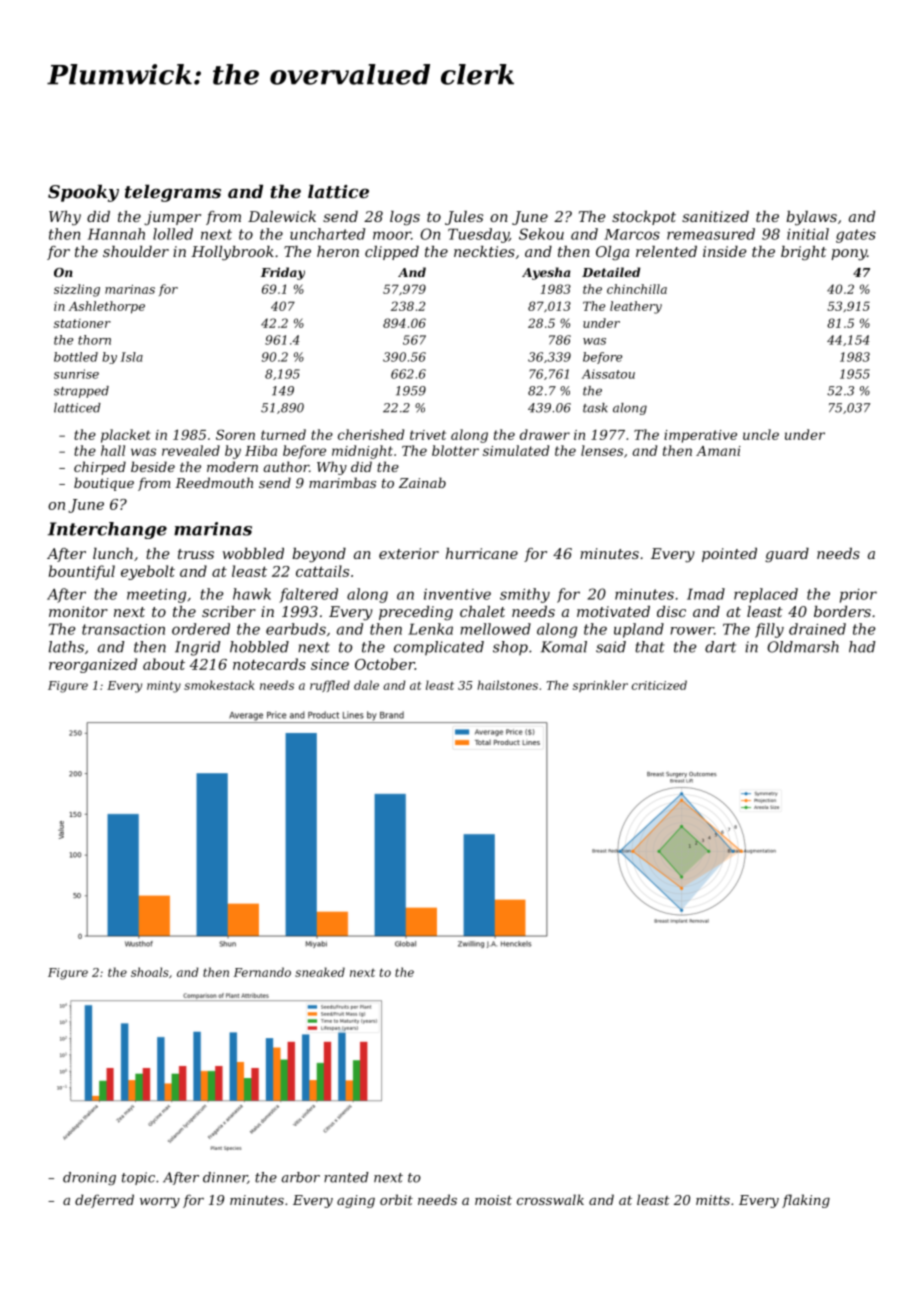 This screenshot has height=1308, width=924. What do you see at coordinates (83, 193) in the screenshot?
I see `Spooky` at bounding box center [83, 193].
